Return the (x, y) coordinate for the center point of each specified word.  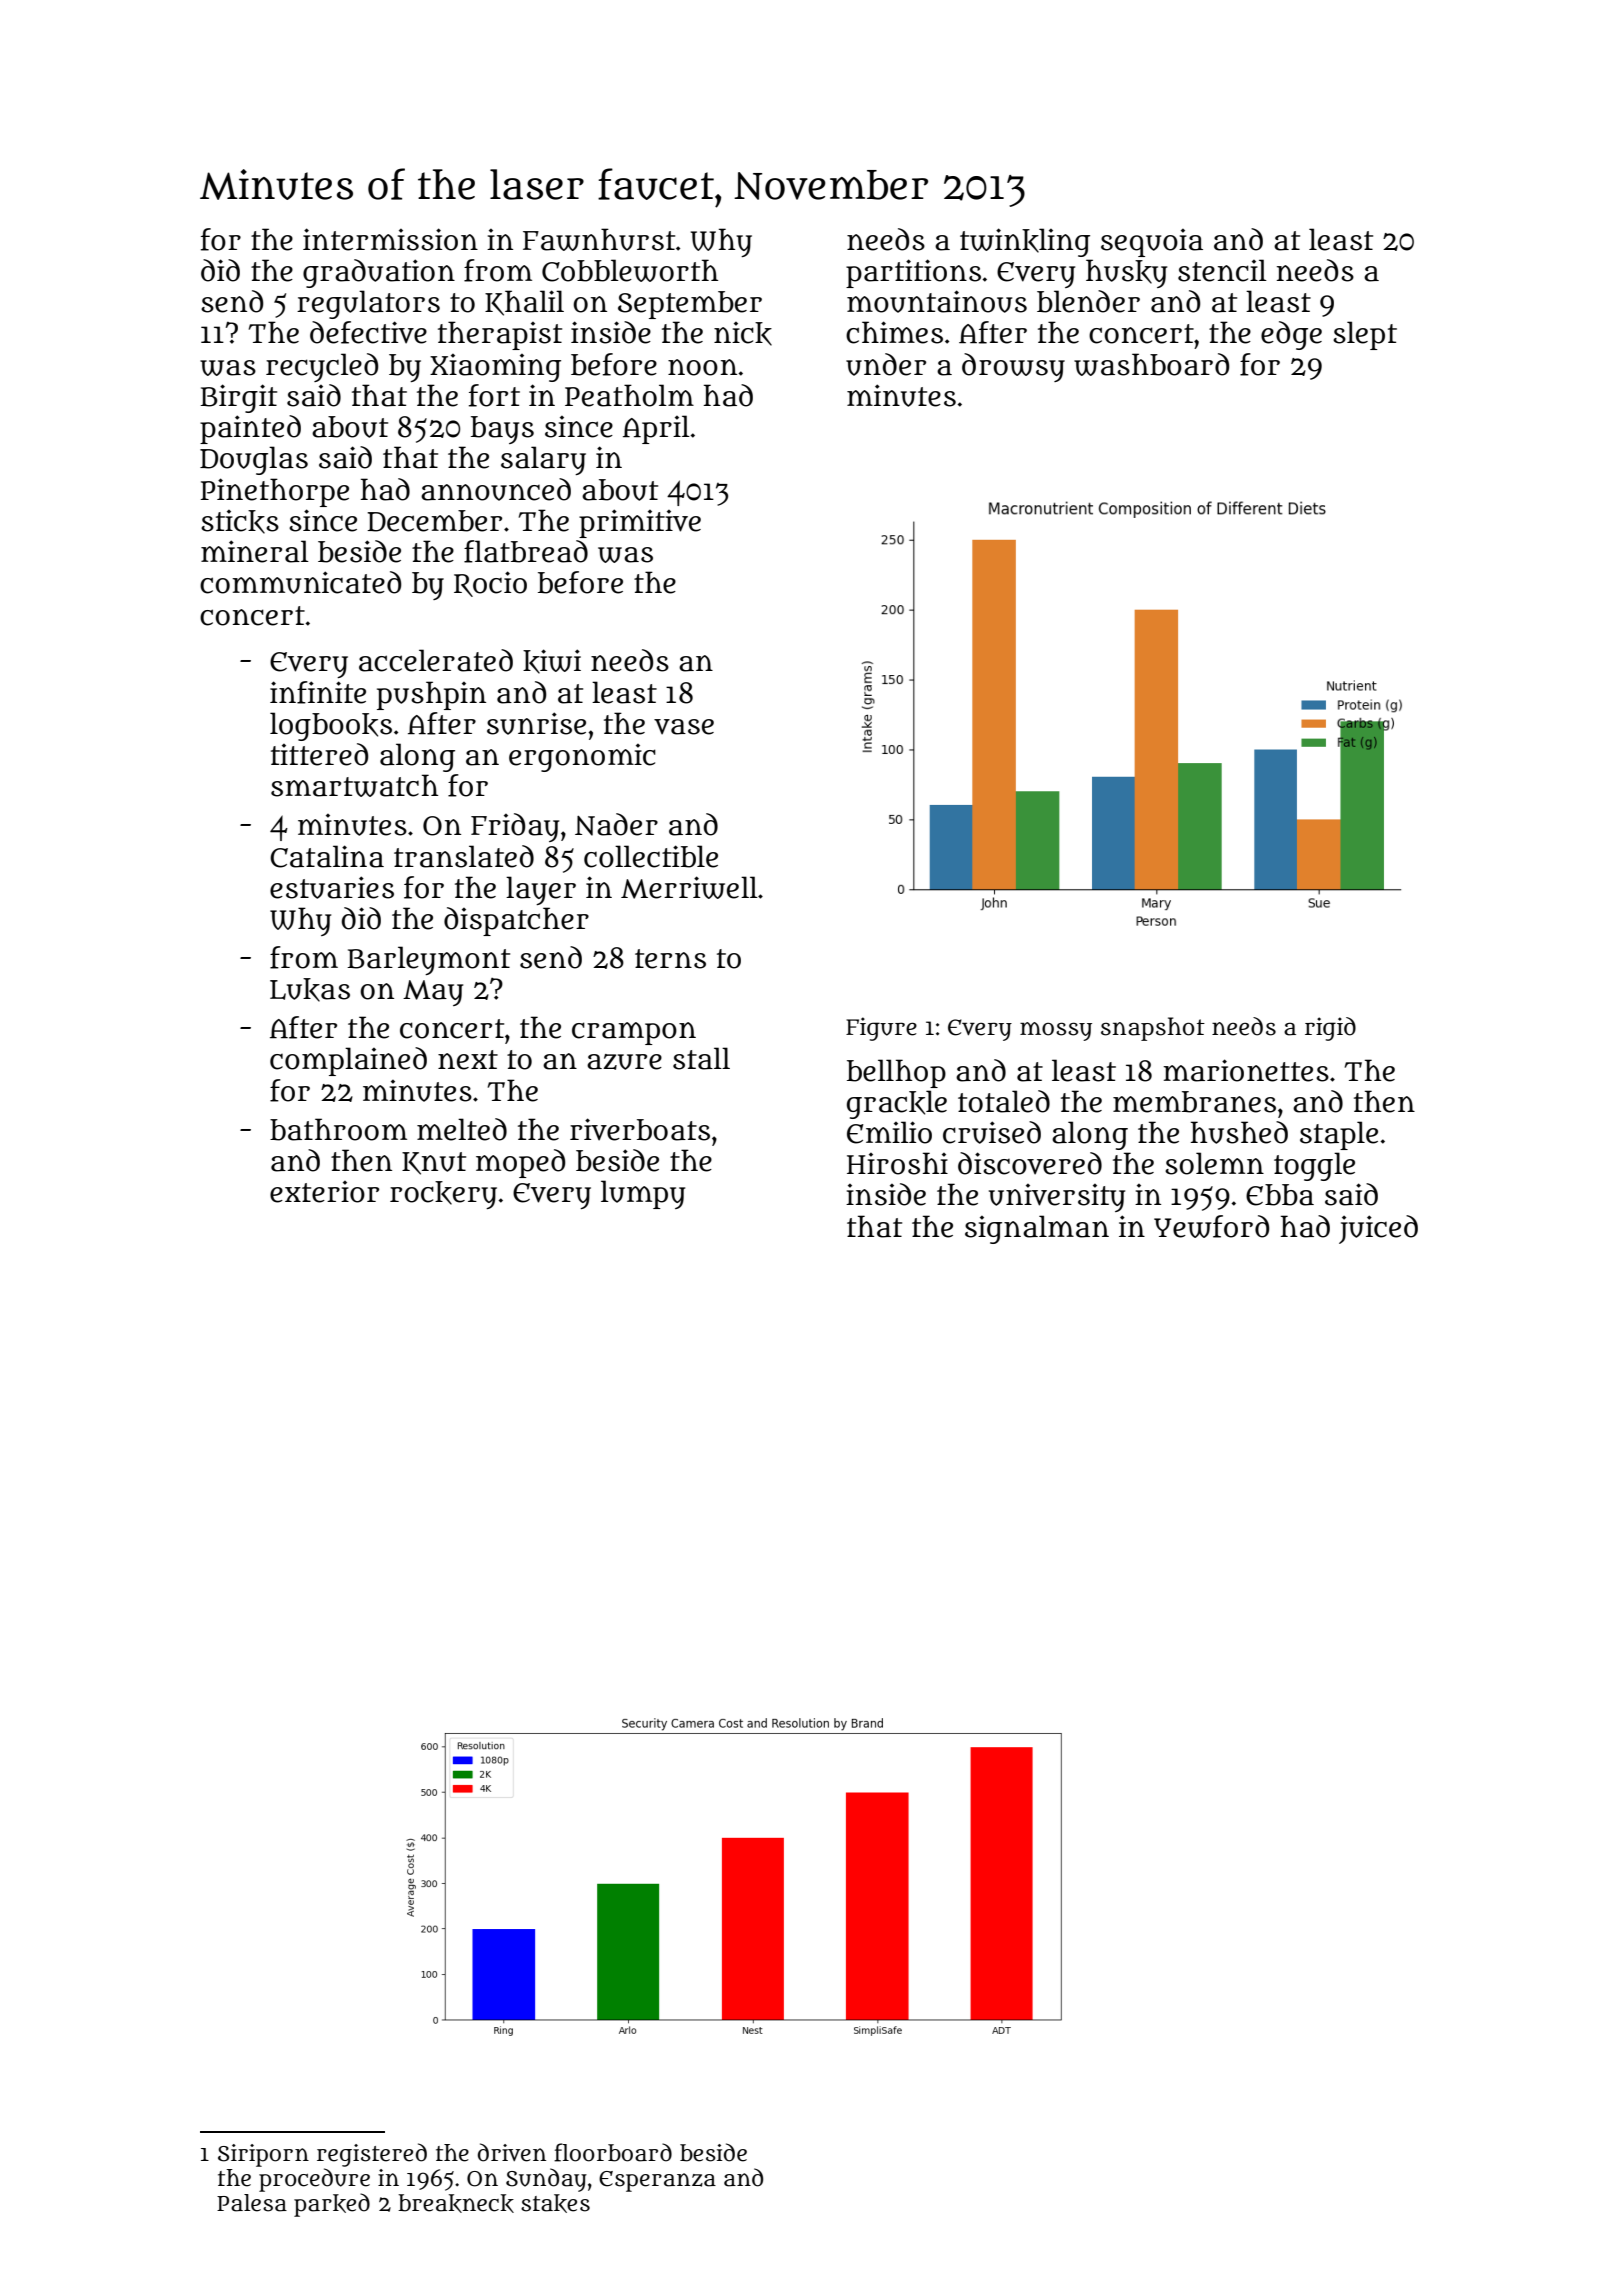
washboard (1151, 364)
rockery (443, 1195)
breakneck (456, 2203)
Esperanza (657, 2181)
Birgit (238, 398)
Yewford (1211, 1226)
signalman (1037, 1229)
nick (743, 334)
